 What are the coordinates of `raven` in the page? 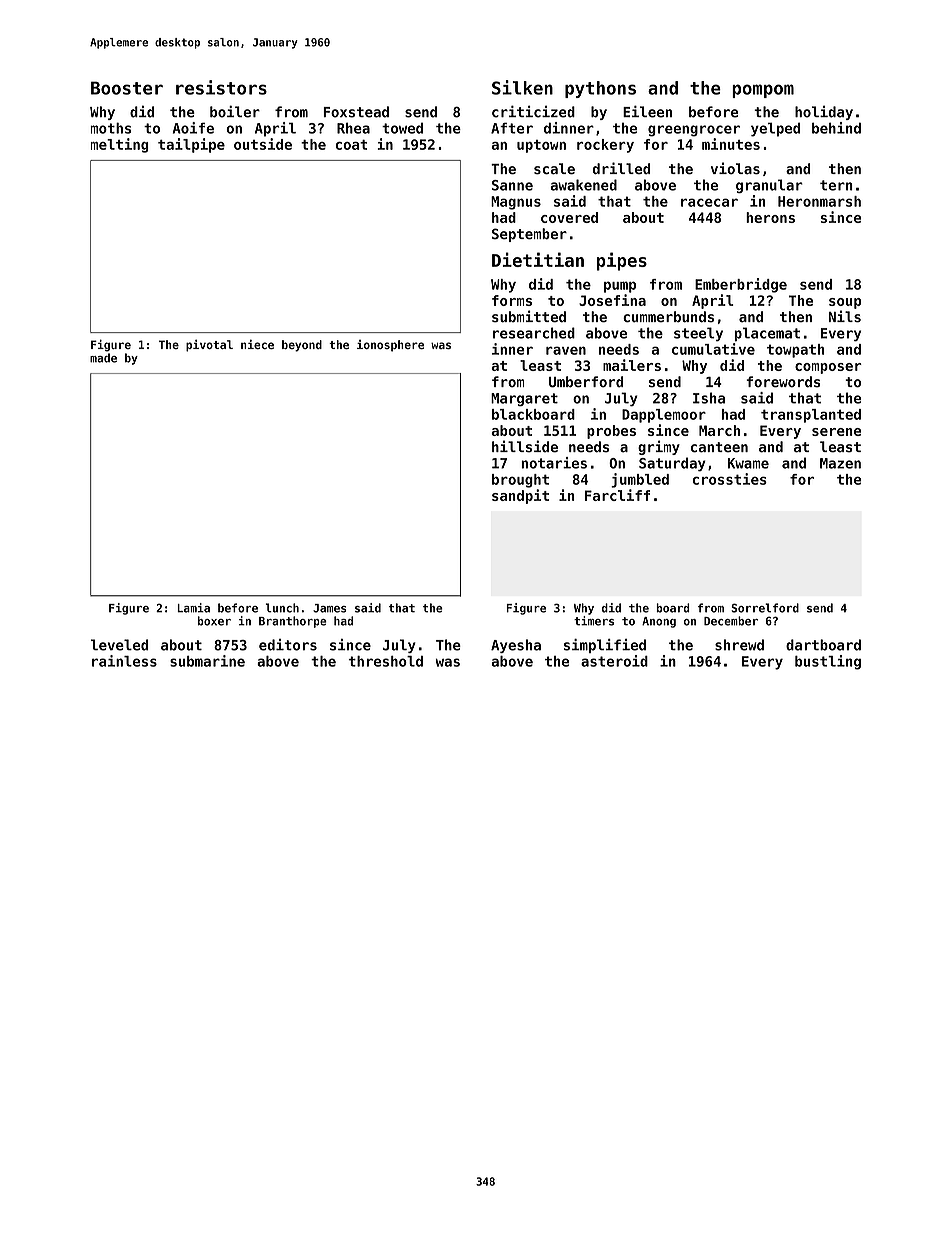 It's located at (566, 350).
